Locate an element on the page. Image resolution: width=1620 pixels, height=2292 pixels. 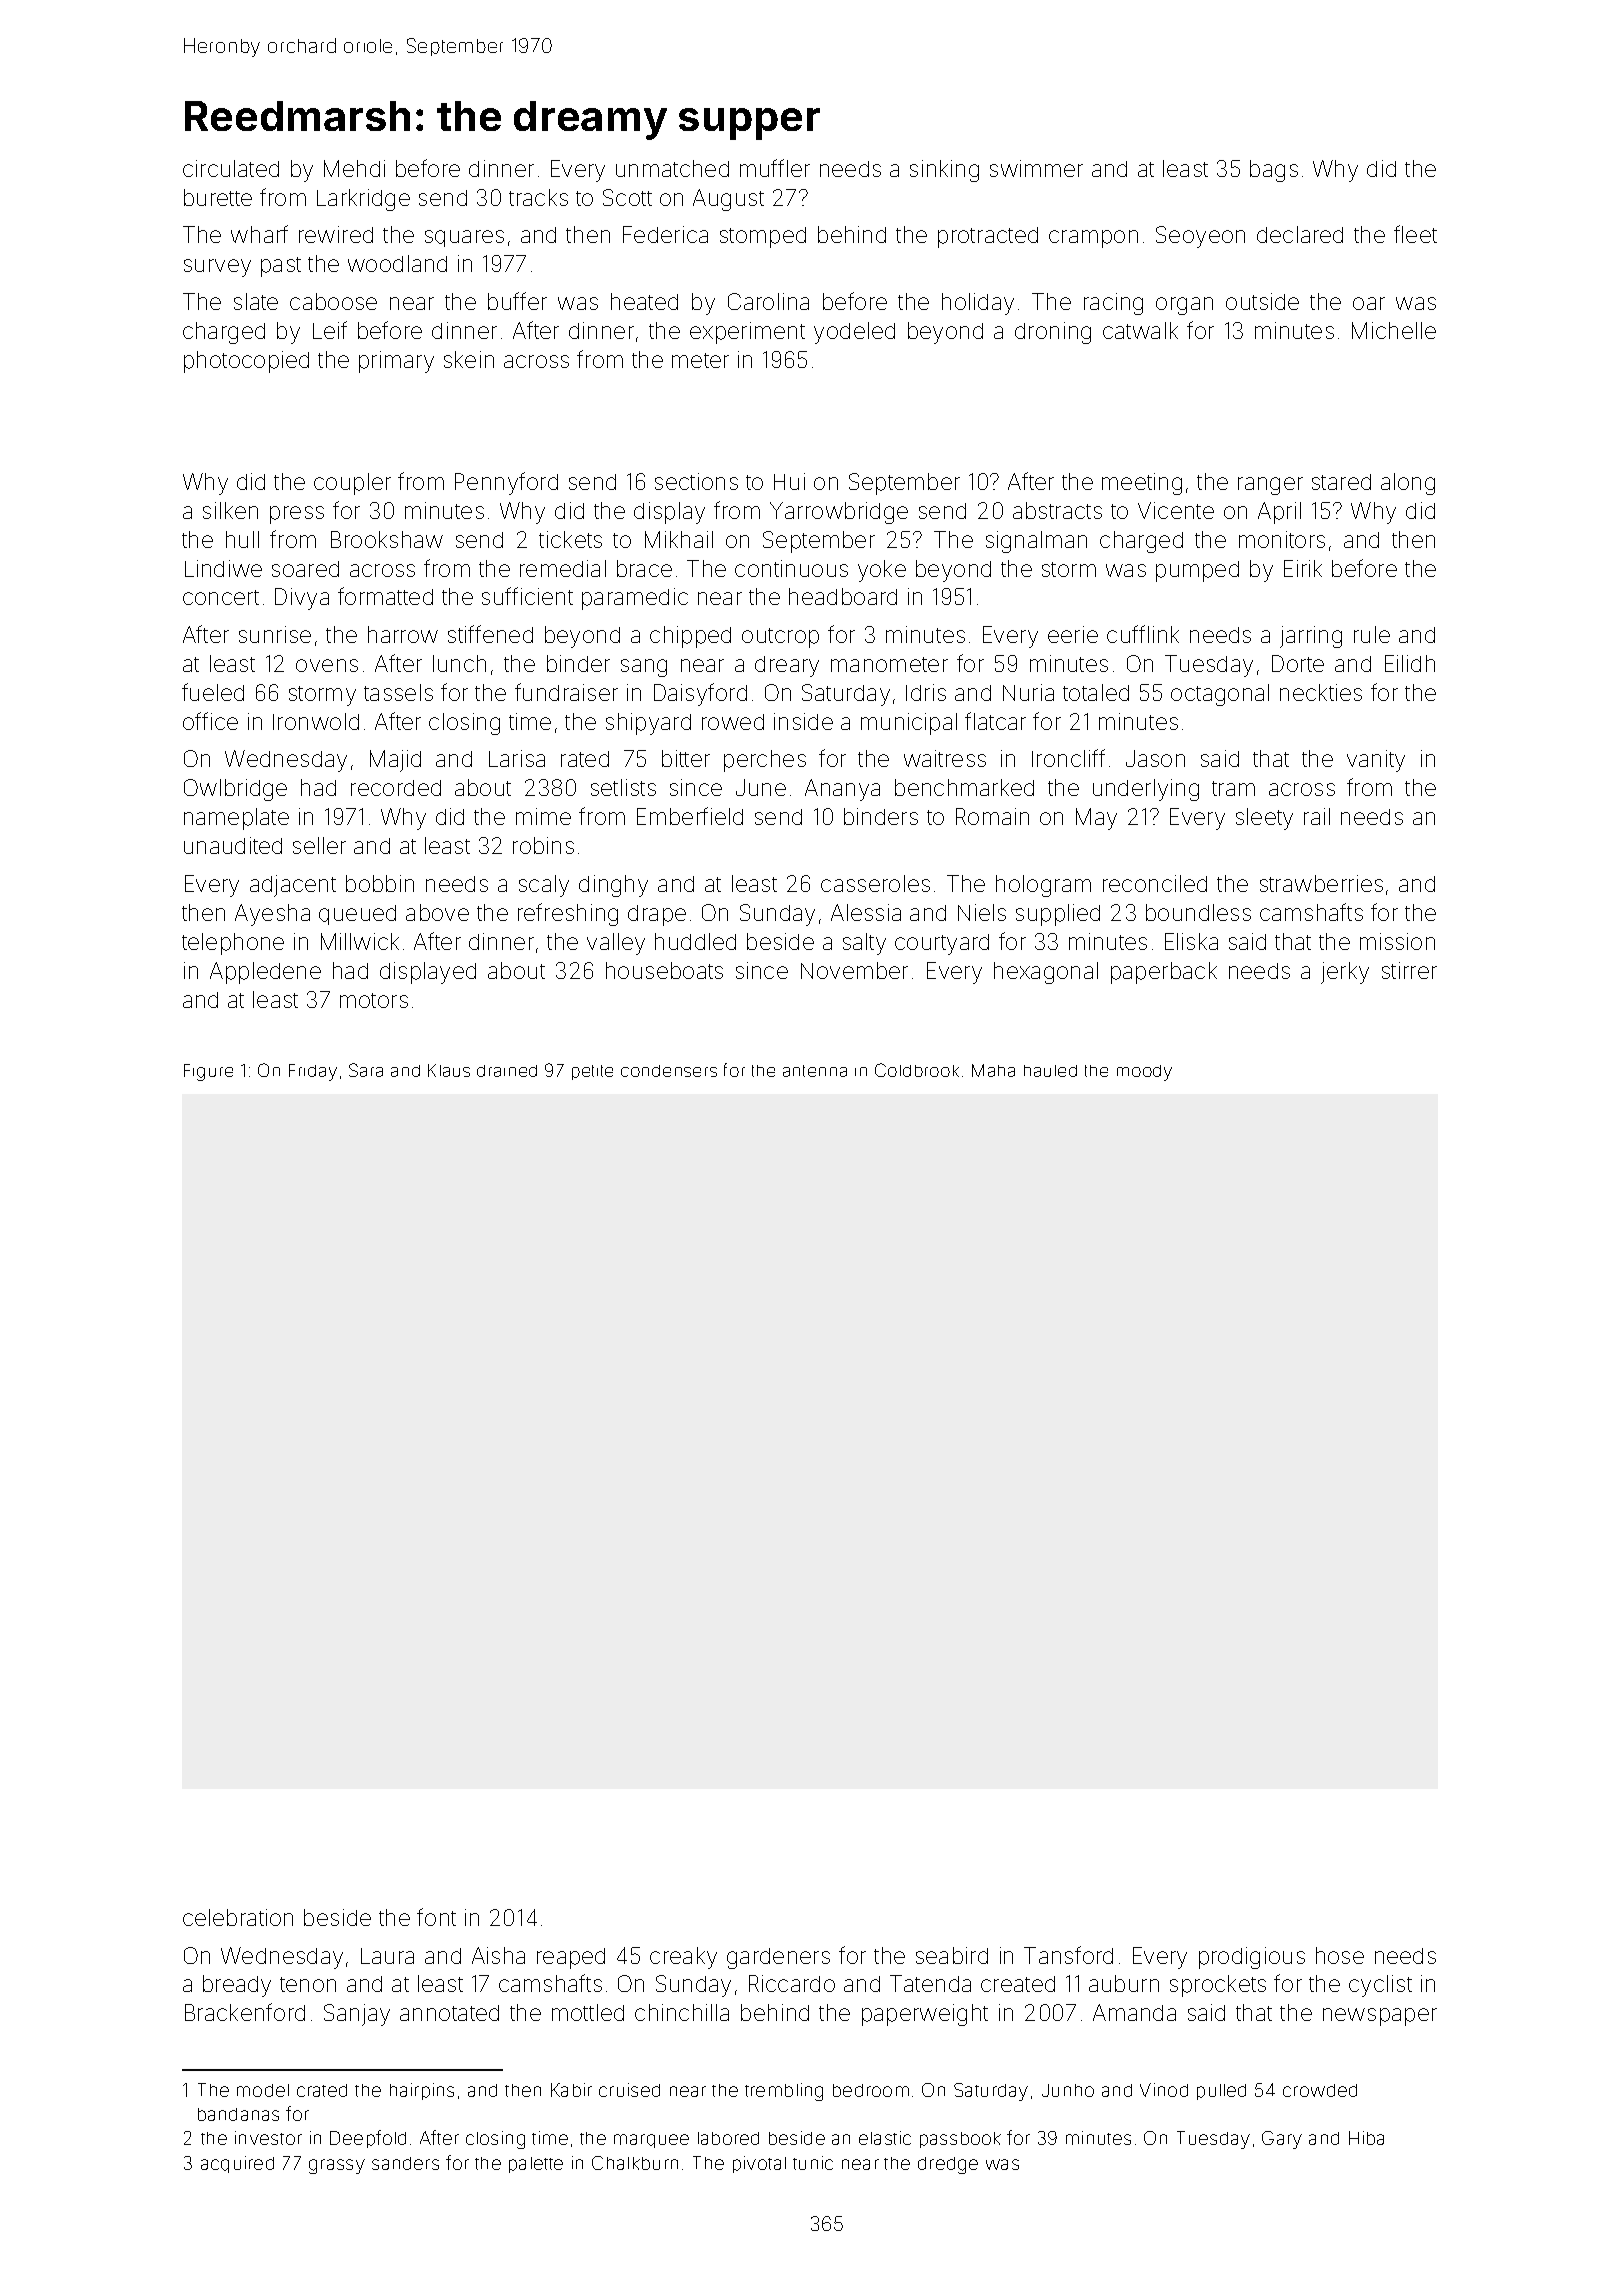
pivotal is located at coordinates (759, 2164).
